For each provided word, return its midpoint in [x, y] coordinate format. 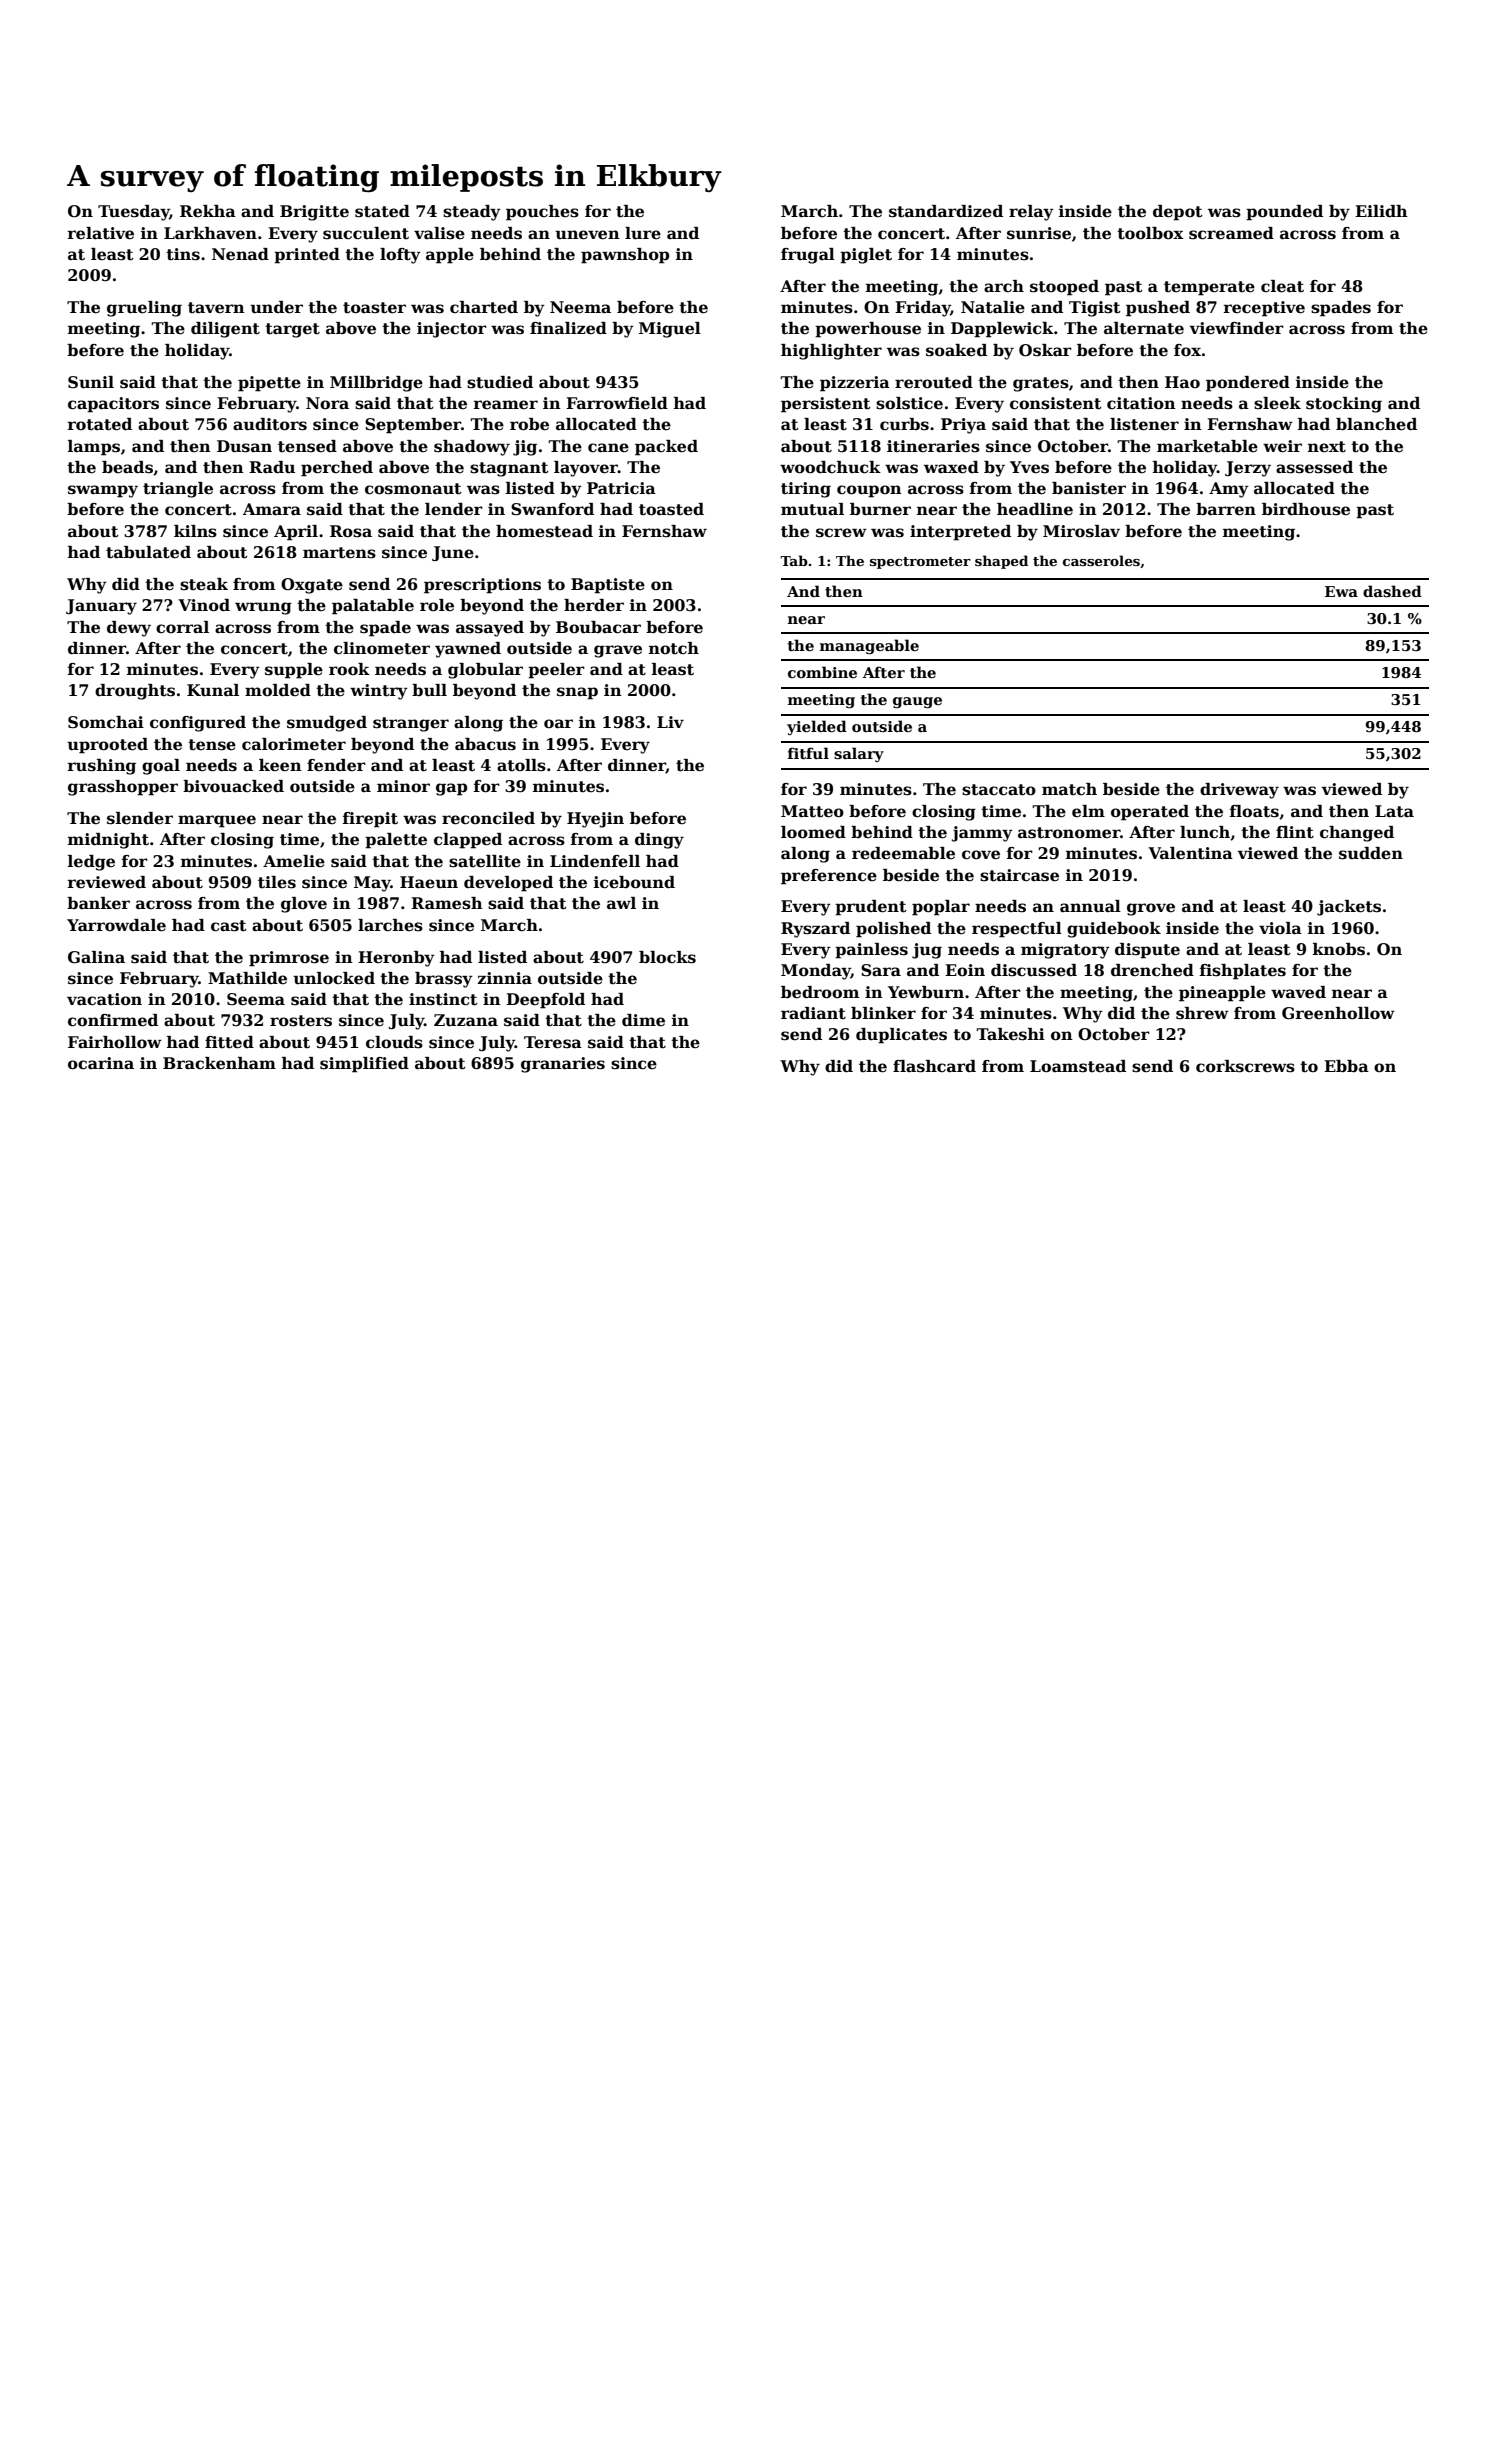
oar [558, 723]
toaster [374, 308]
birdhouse [1306, 509]
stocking [1344, 405]
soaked [956, 350]
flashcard [934, 1066]
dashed [1392, 591]
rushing [102, 767]
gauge [917, 702]
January [101, 607]
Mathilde [247, 978]
